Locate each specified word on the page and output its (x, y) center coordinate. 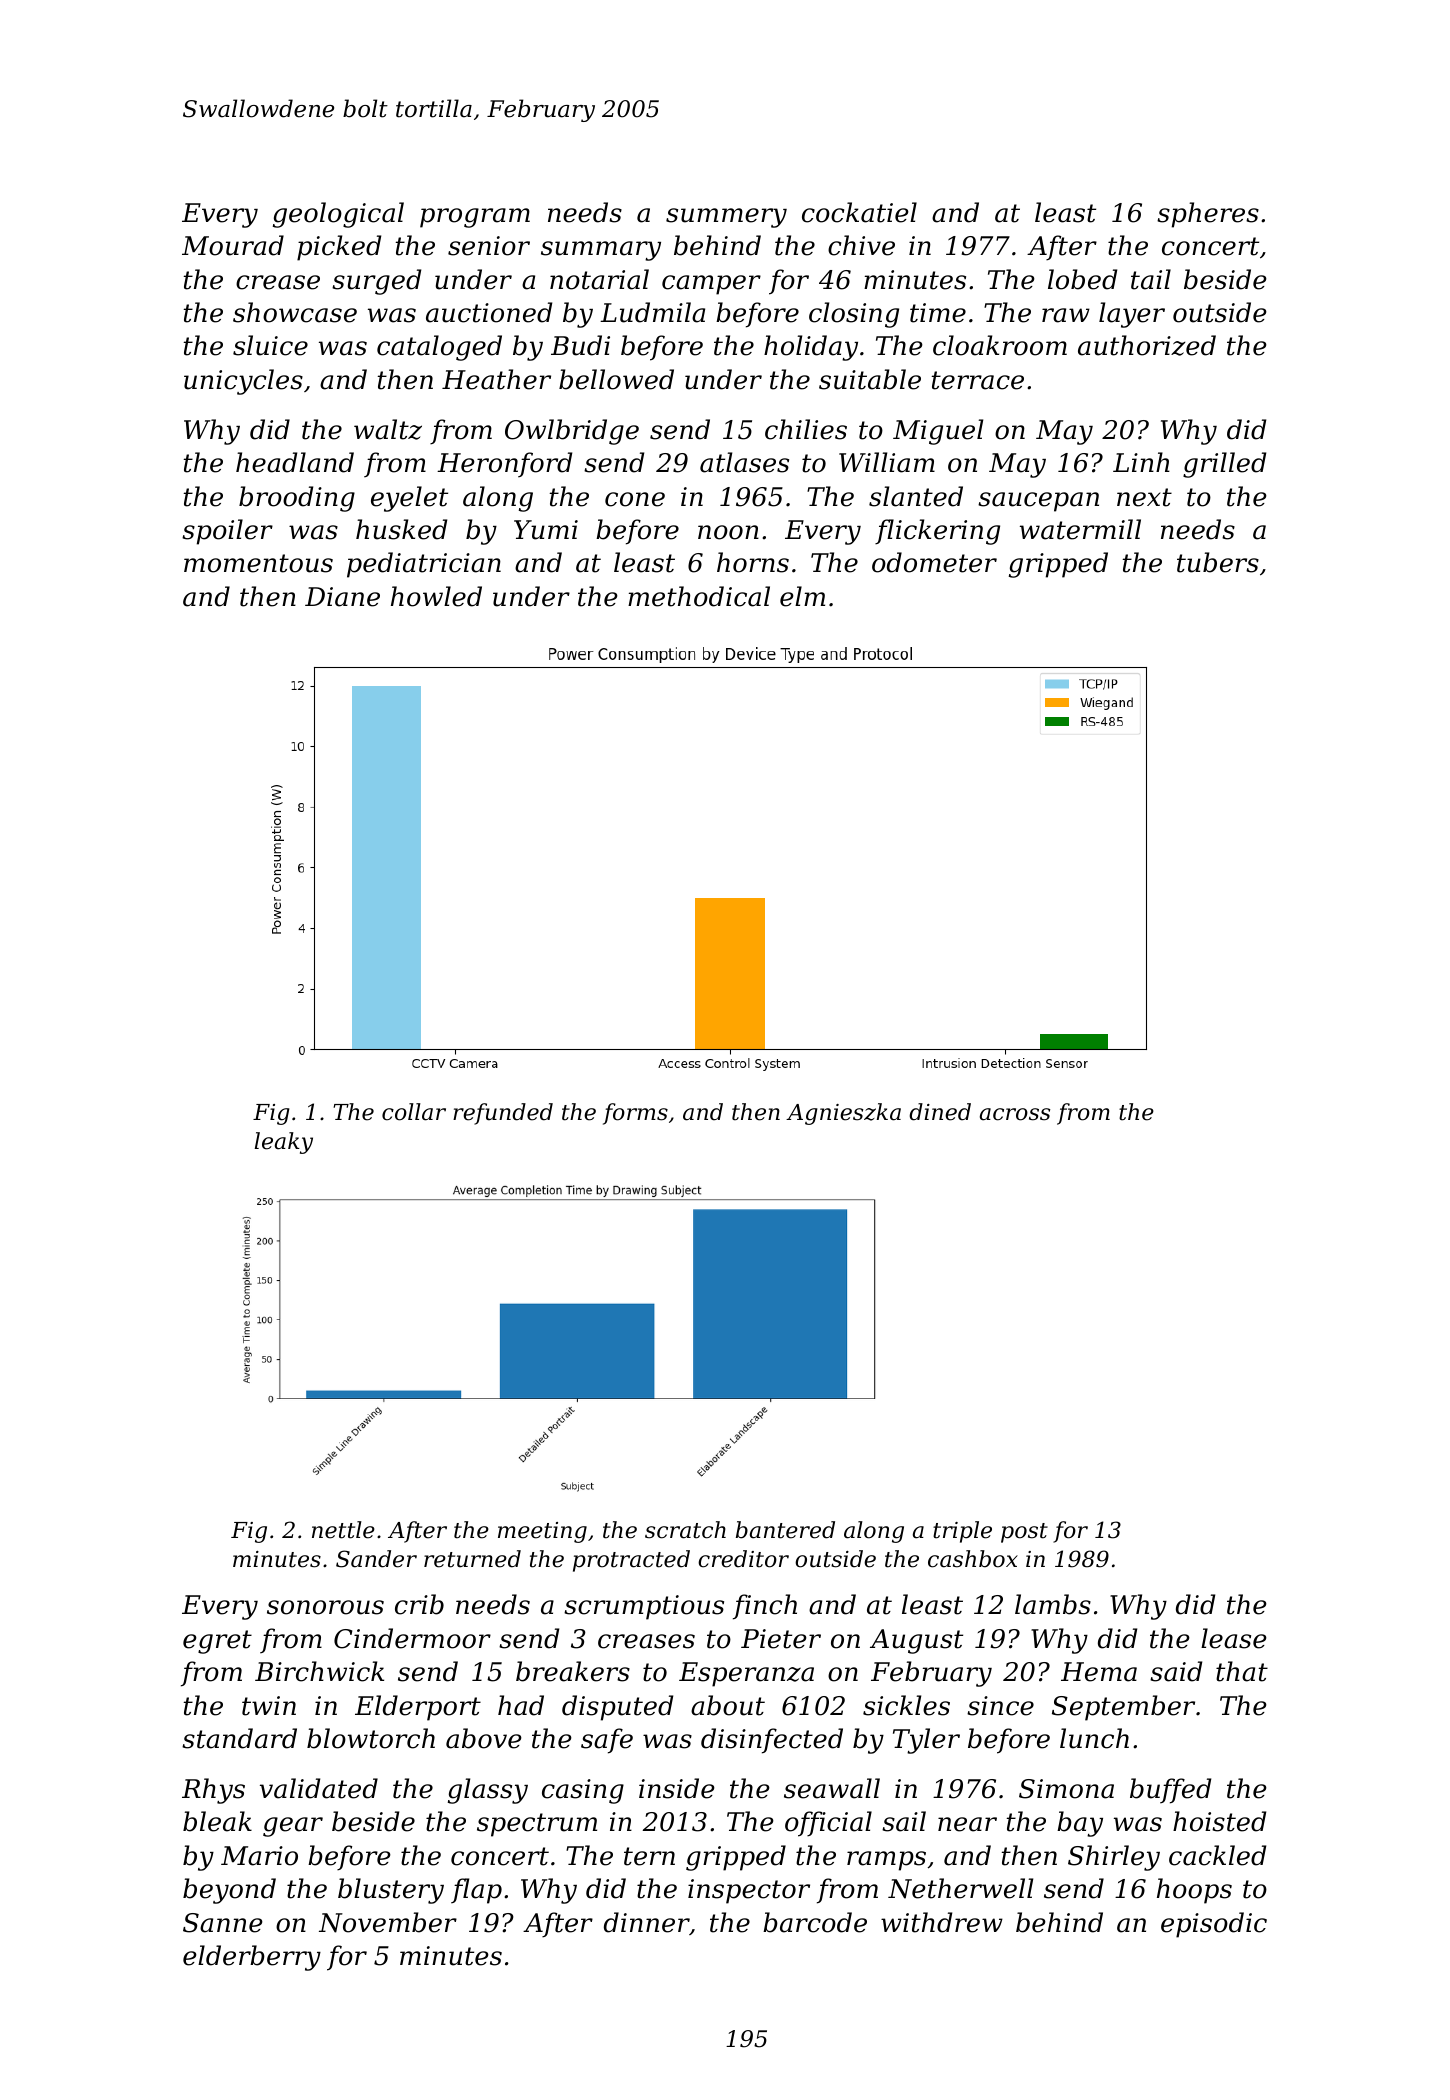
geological (338, 215)
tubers (1218, 562)
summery (726, 218)
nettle (343, 1530)
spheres (1208, 215)
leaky (284, 1143)
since (1000, 1706)
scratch (685, 1530)
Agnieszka (843, 1114)
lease (1234, 1638)
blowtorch (371, 1738)
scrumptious (644, 1607)
